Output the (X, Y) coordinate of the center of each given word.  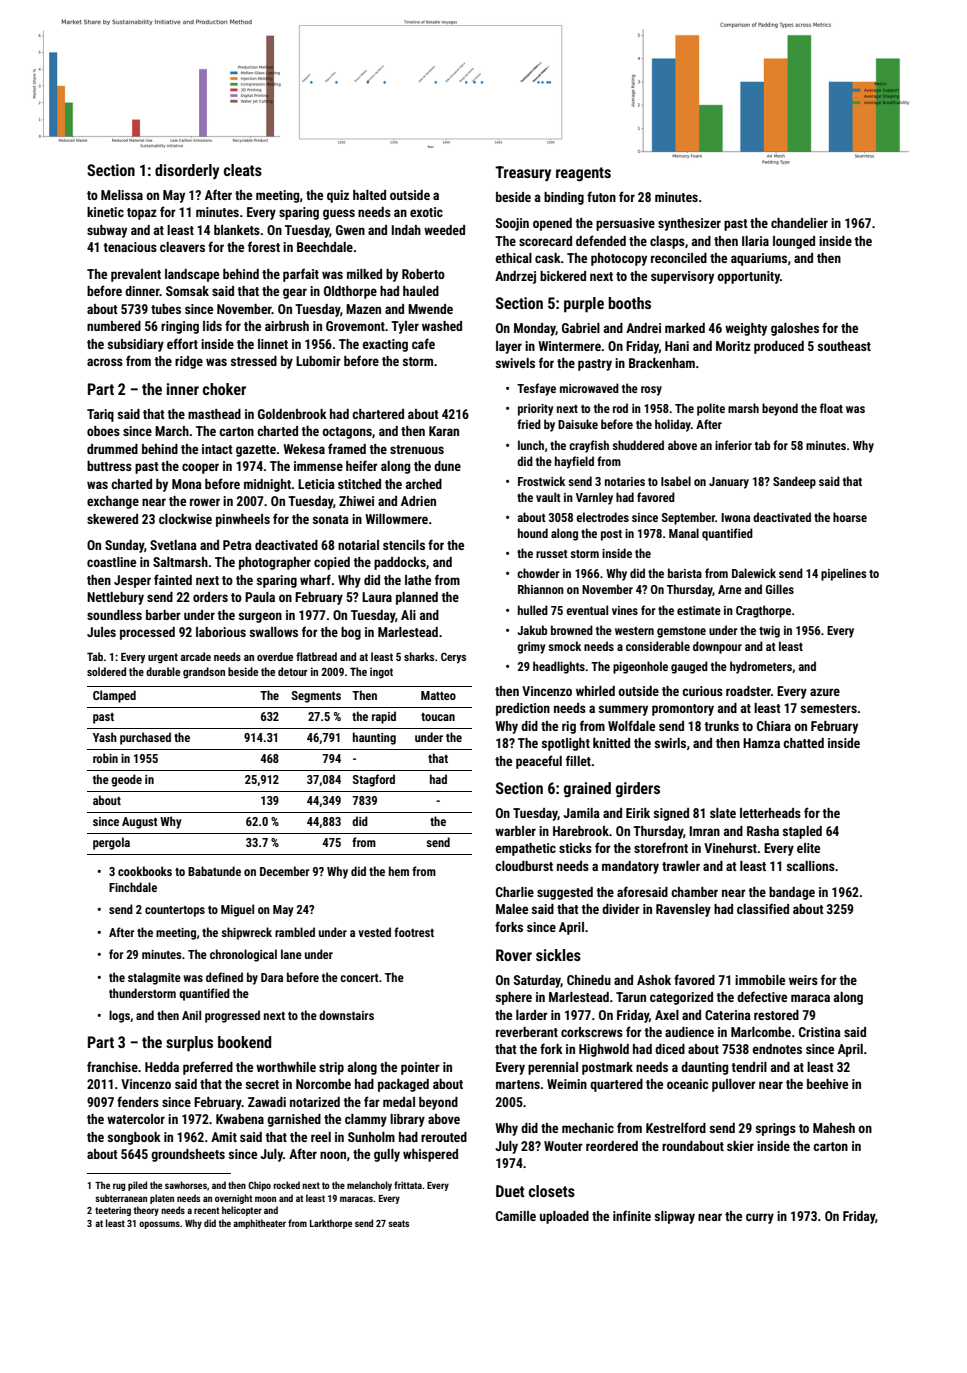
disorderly (187, 171)
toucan (438, 717)
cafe (423, 343)
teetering (113, 1211)
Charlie (515, 892)
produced (779, 347)
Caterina (728, 1015)
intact (217, 449)
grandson (204, 673)
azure (825, 692)
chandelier (799, 223)
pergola (111, 843)
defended (601, 240)
